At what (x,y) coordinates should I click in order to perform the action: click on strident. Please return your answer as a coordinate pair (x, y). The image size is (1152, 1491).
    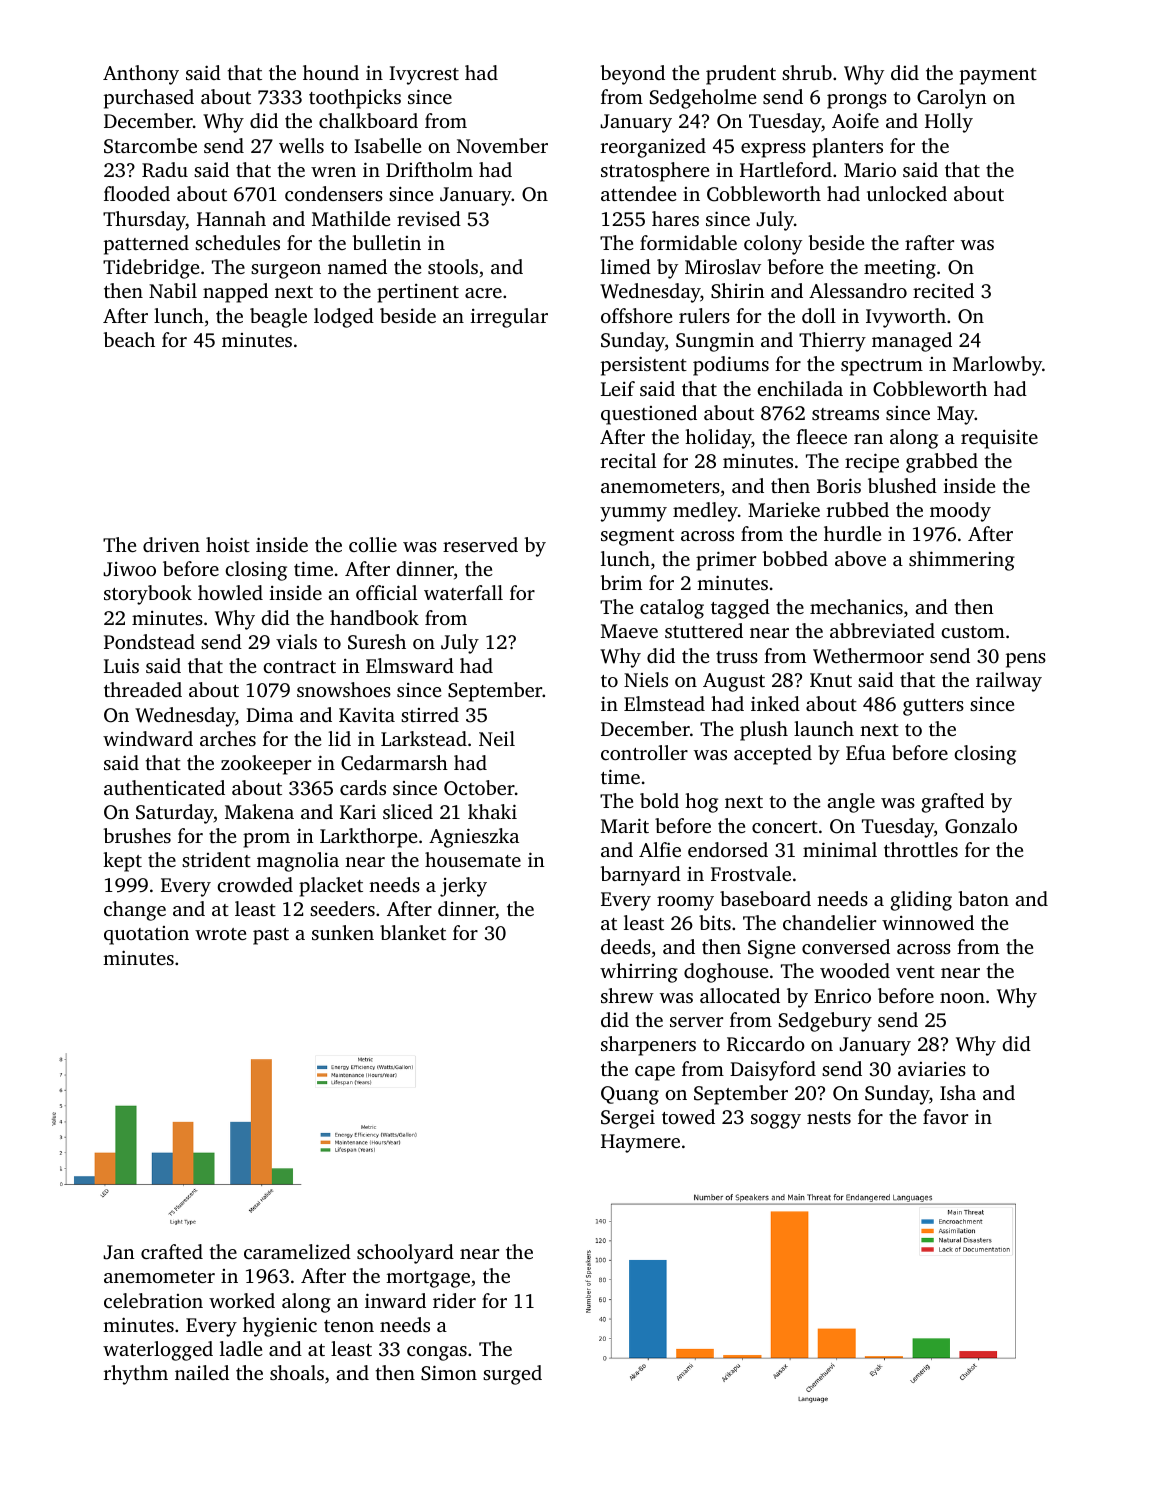
    Looking at the image, I should click on (216, 859).
